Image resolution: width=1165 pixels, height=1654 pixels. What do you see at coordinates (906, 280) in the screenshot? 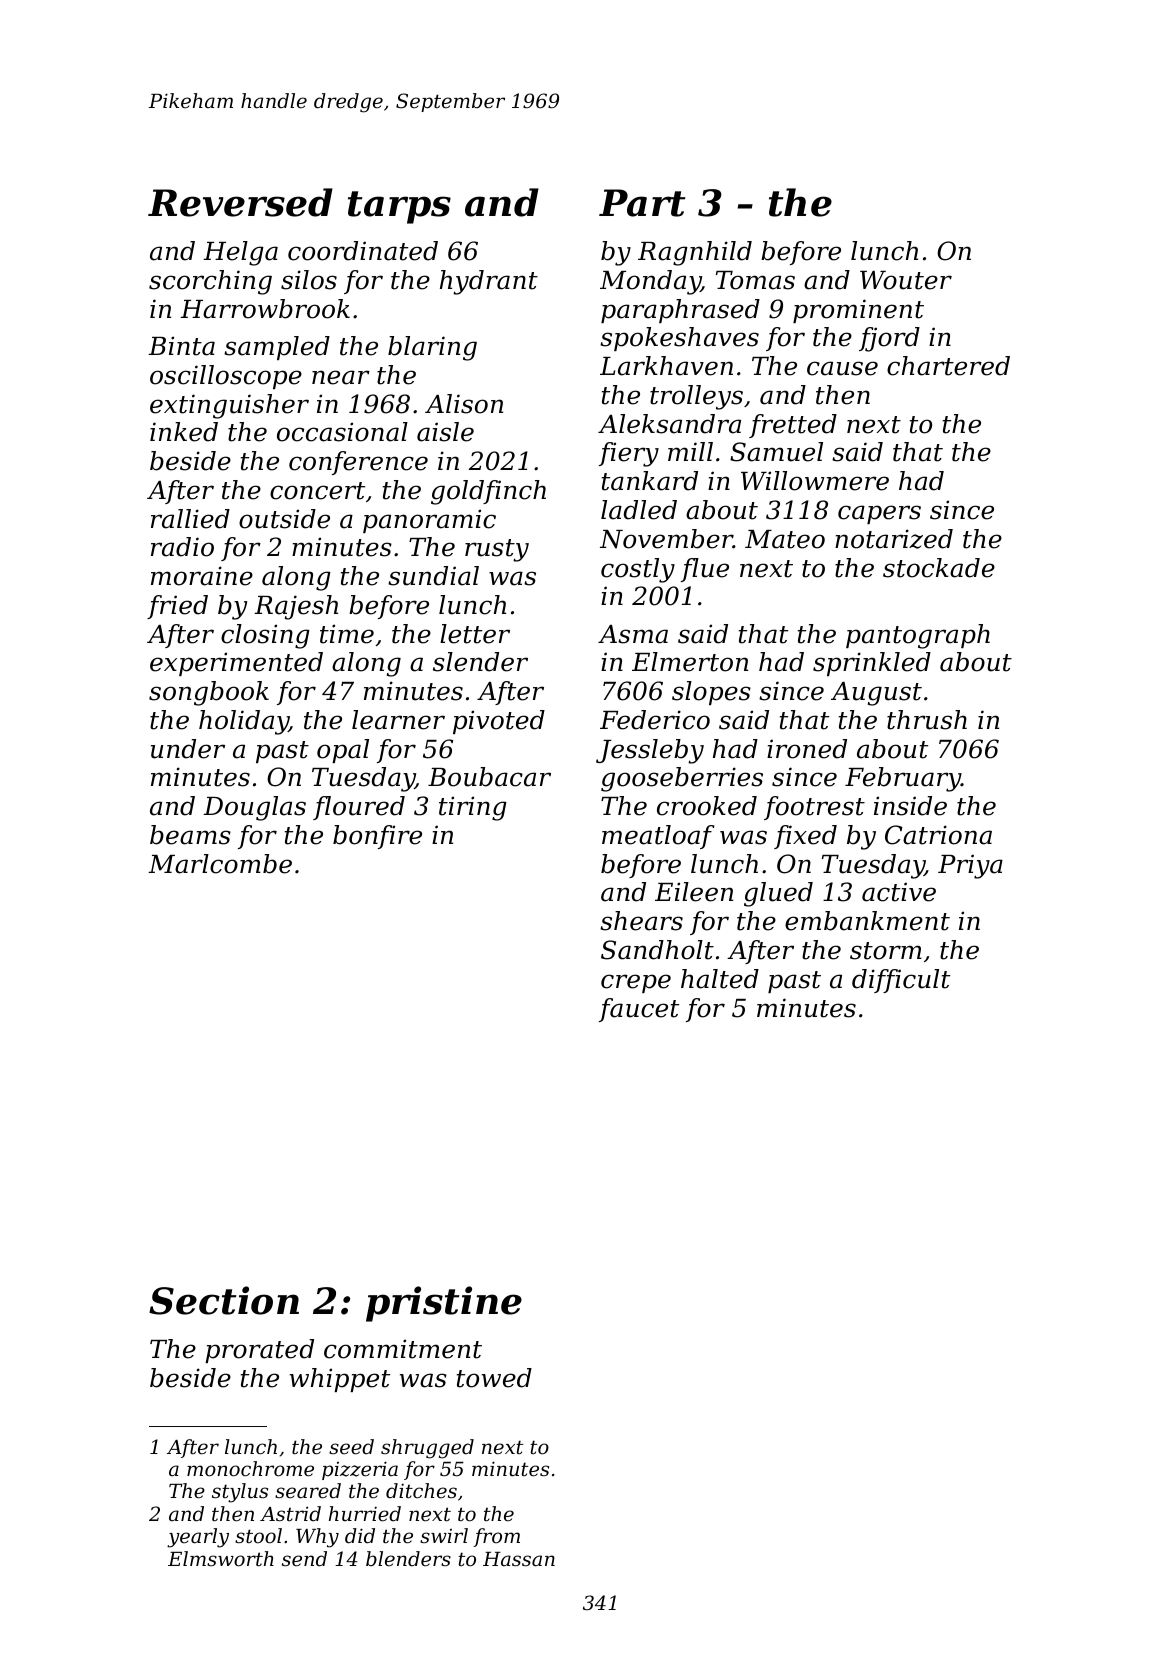
I see `Wouter` at bounding box center [906, 280].
